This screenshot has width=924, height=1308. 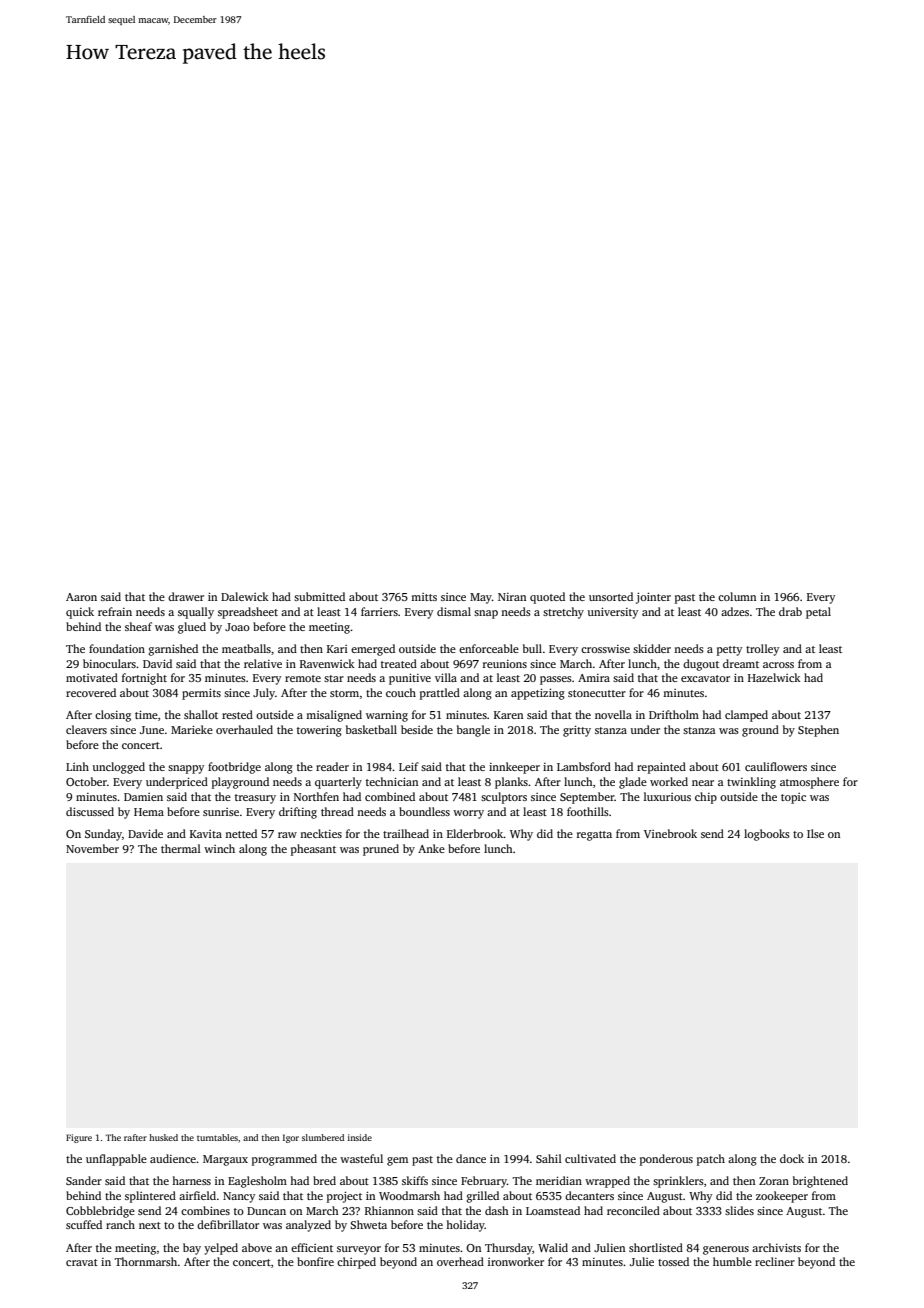 What do you see at coordinates (737, 596) in the screenshot?
I see `column` at bounding box center [737, 596].
